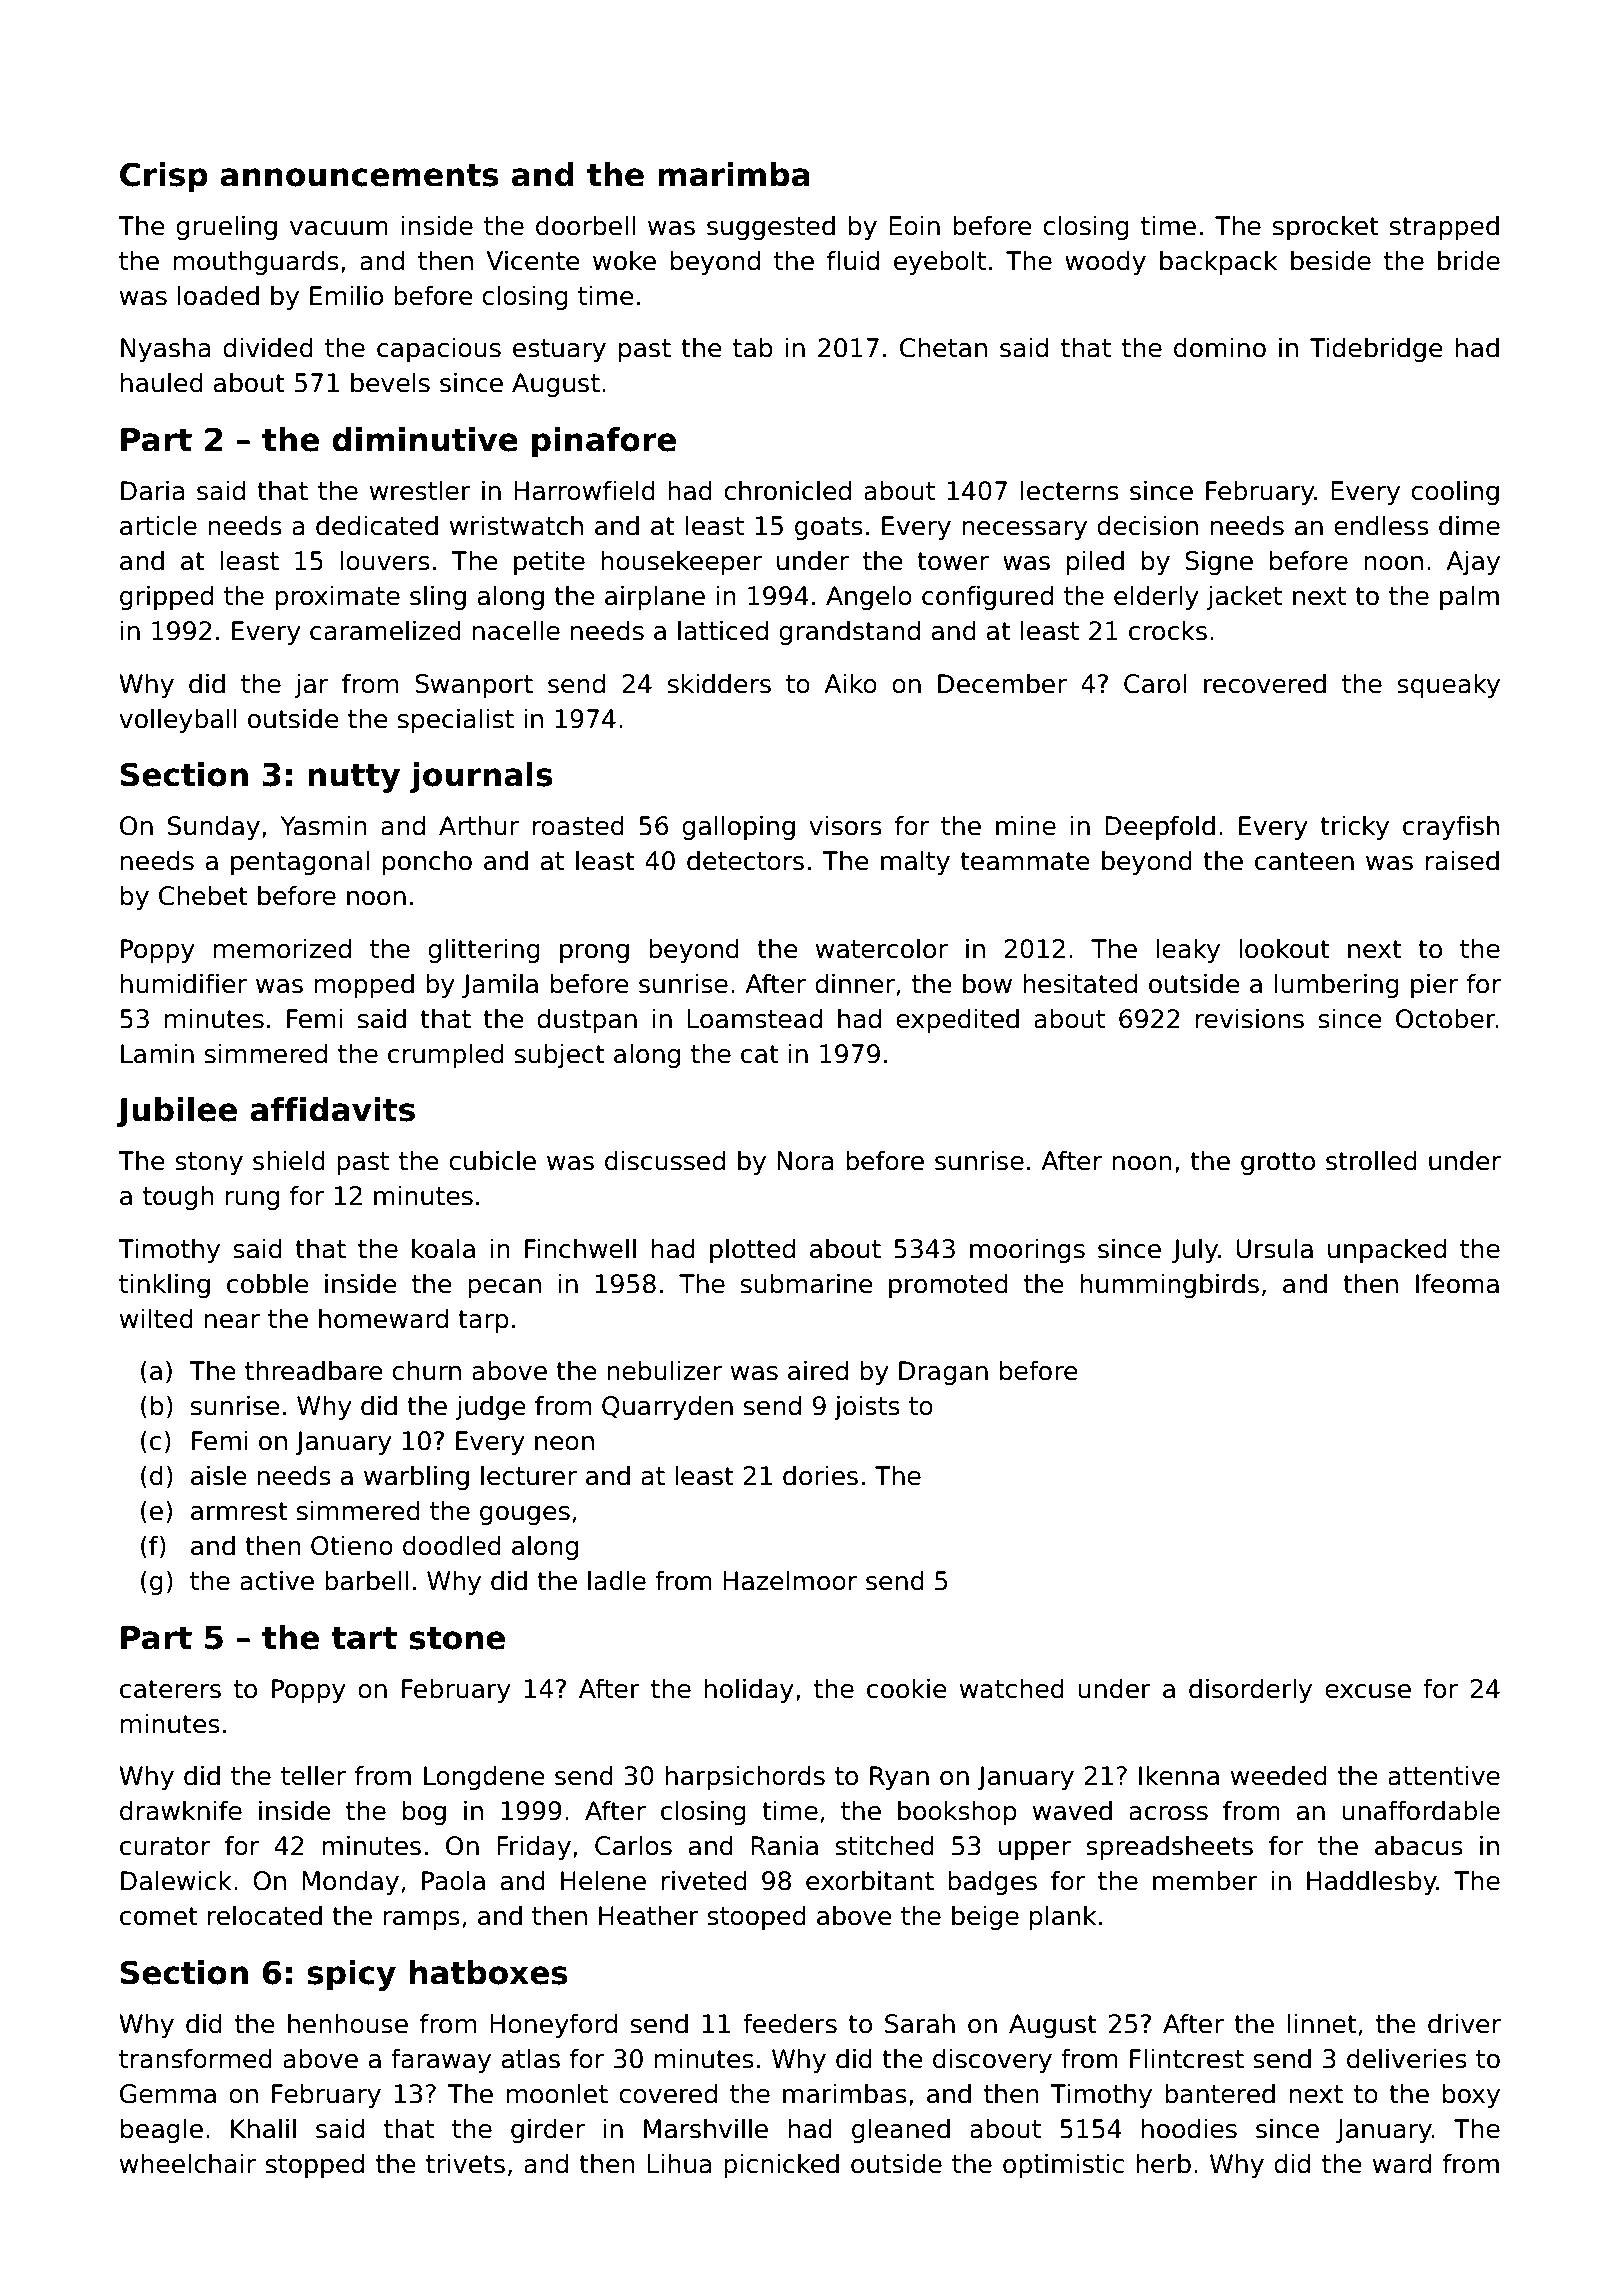 This screenshot has width=1620, height=2292. What do you see at coordinates (443, 1248) in the screenshot?
I see `koala` at bounding box center [443, 1248].
